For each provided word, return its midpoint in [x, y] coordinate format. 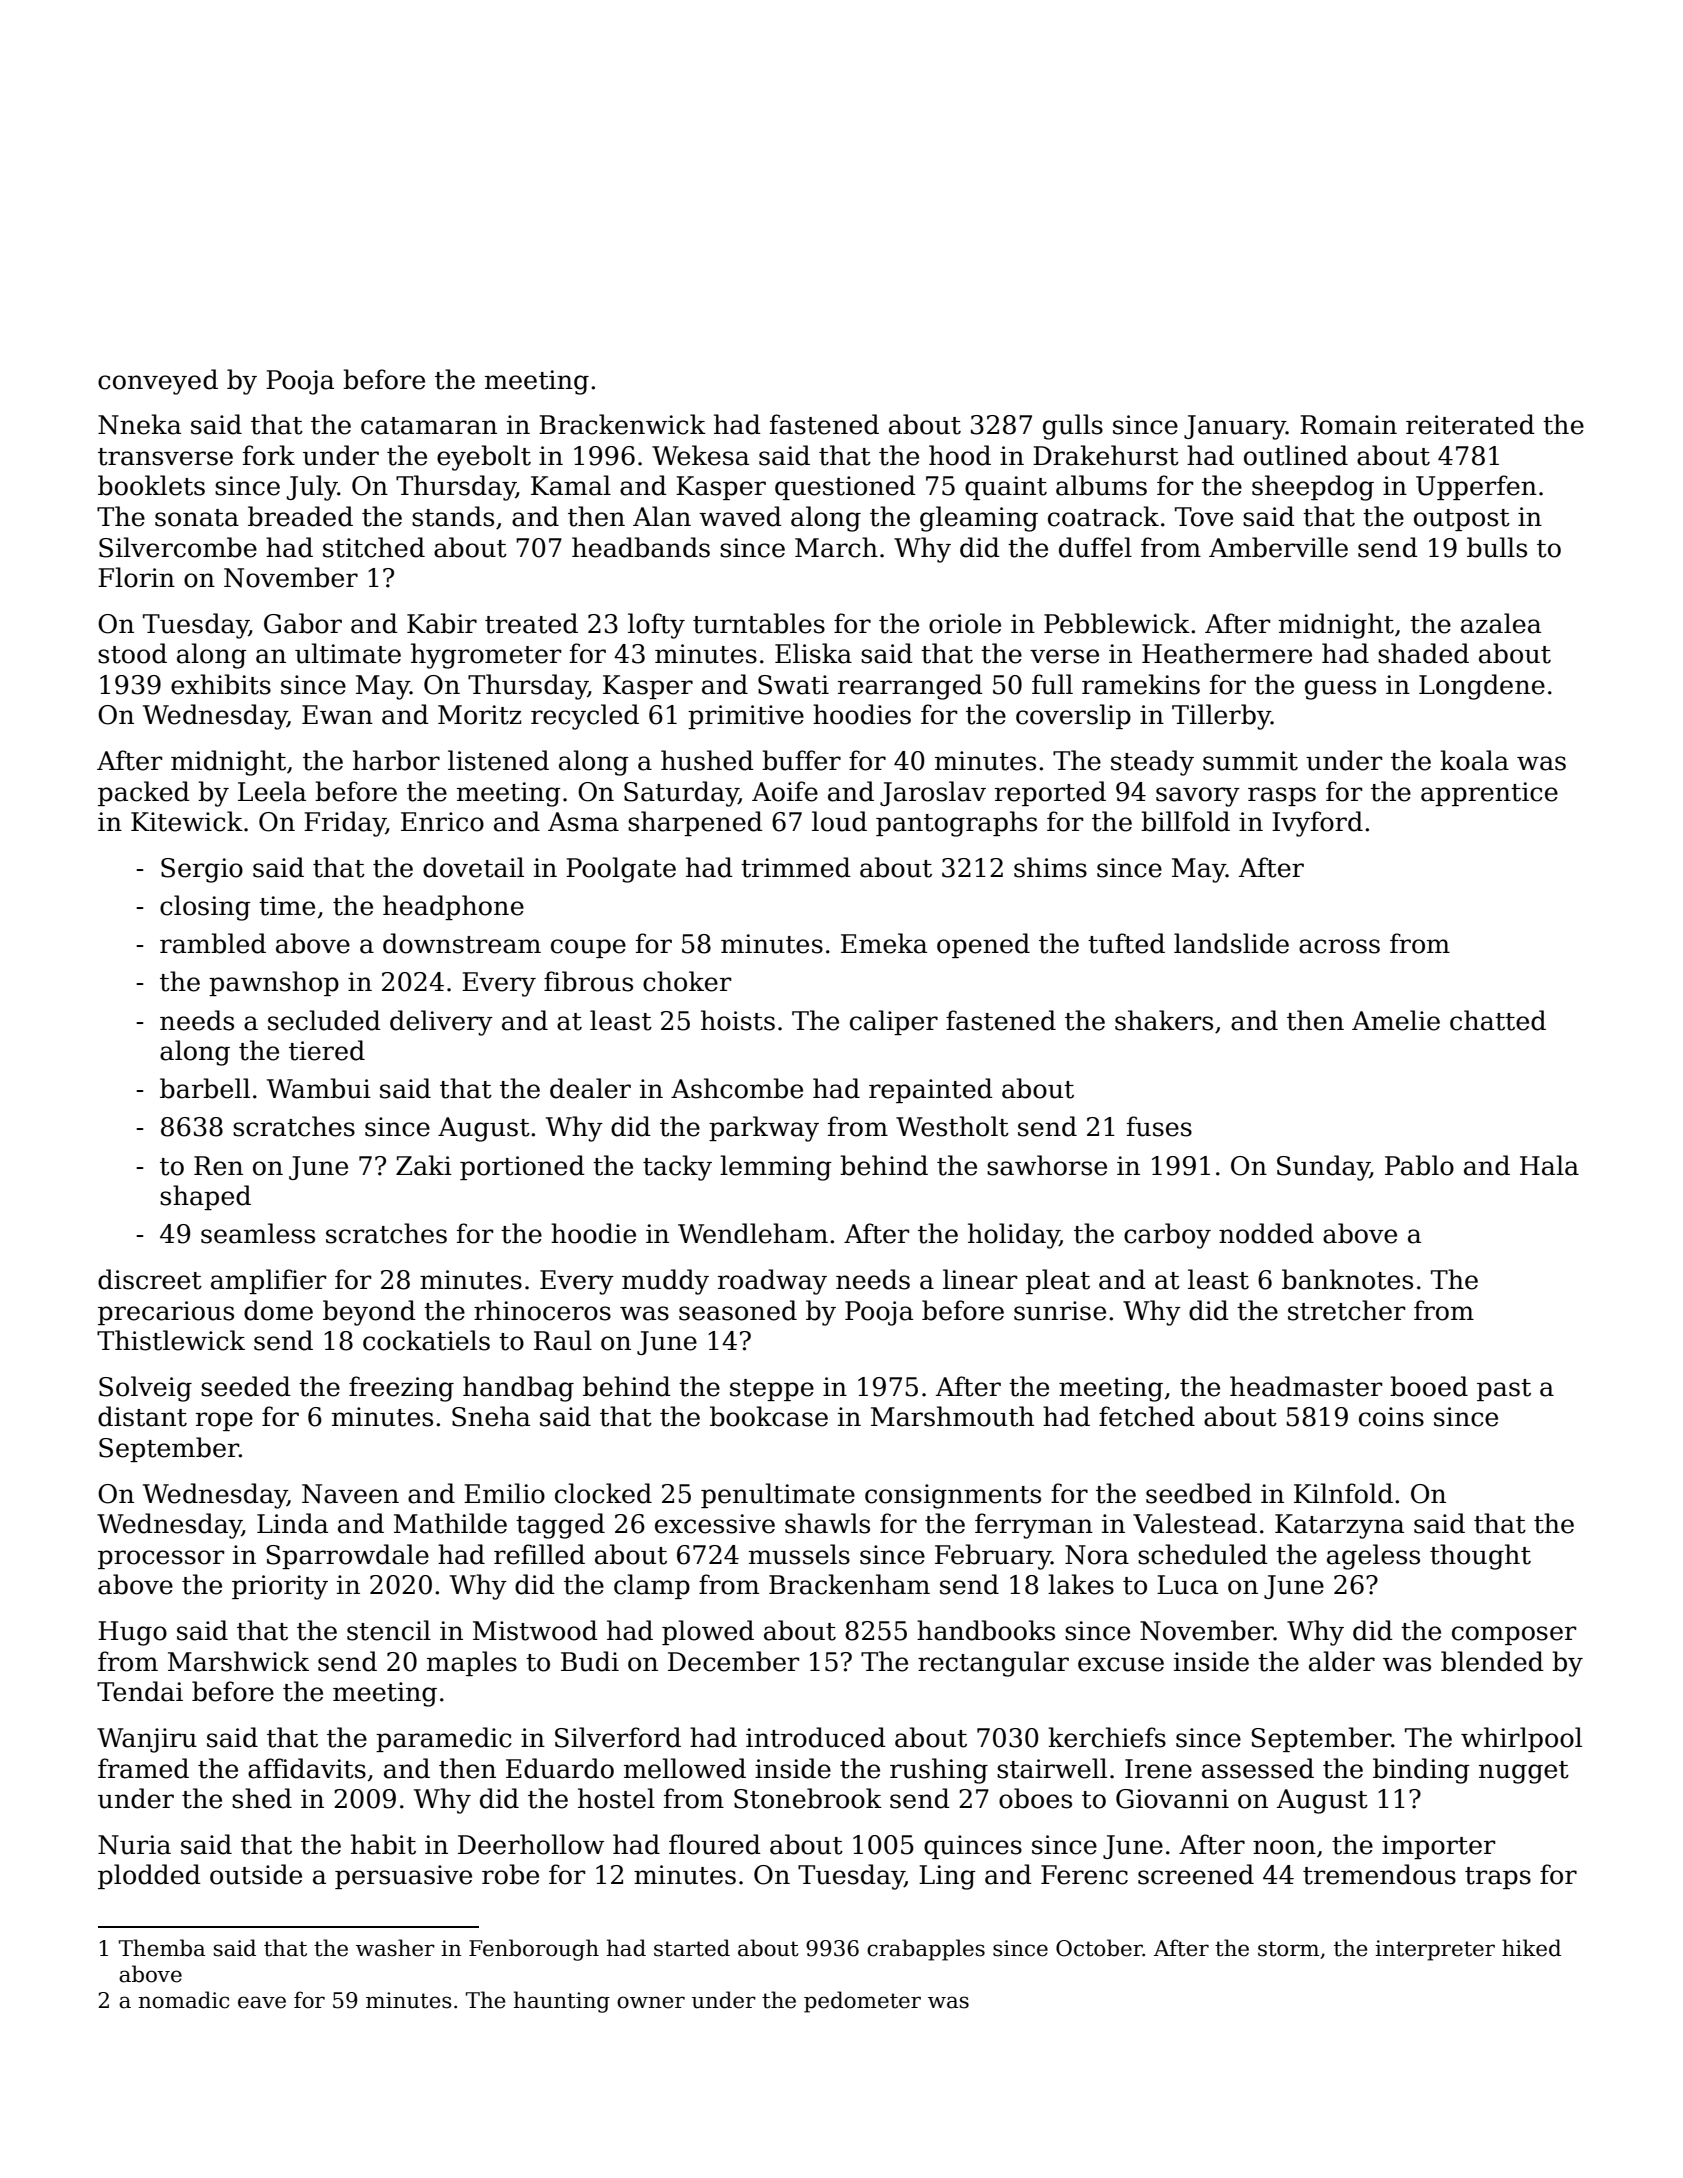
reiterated [1470, 424]
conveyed [158, 382]
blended [1492, 1661]
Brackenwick [622, 424]
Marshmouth [952, 1416]
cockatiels [426, 1340]
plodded [149, 1876]
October [1099, 1948]
